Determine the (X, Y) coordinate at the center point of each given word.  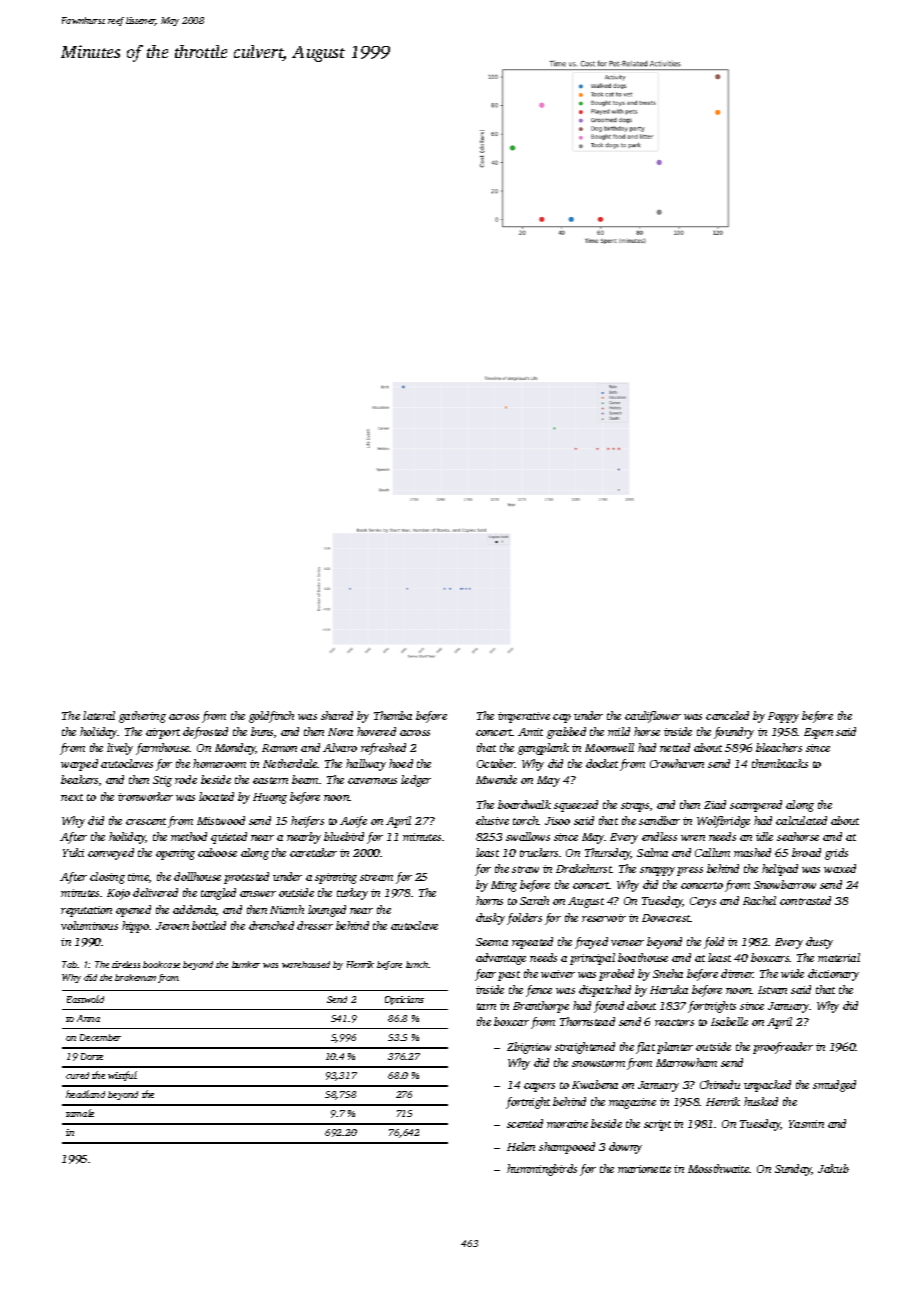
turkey (352, 894)
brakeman (135, 977)
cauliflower (653, 717)
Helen (521, 1146)
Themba (393, 715)
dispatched (605, 991)
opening (175, 854)
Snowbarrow (785, 884)
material (839, 957)
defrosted (205, 733)
